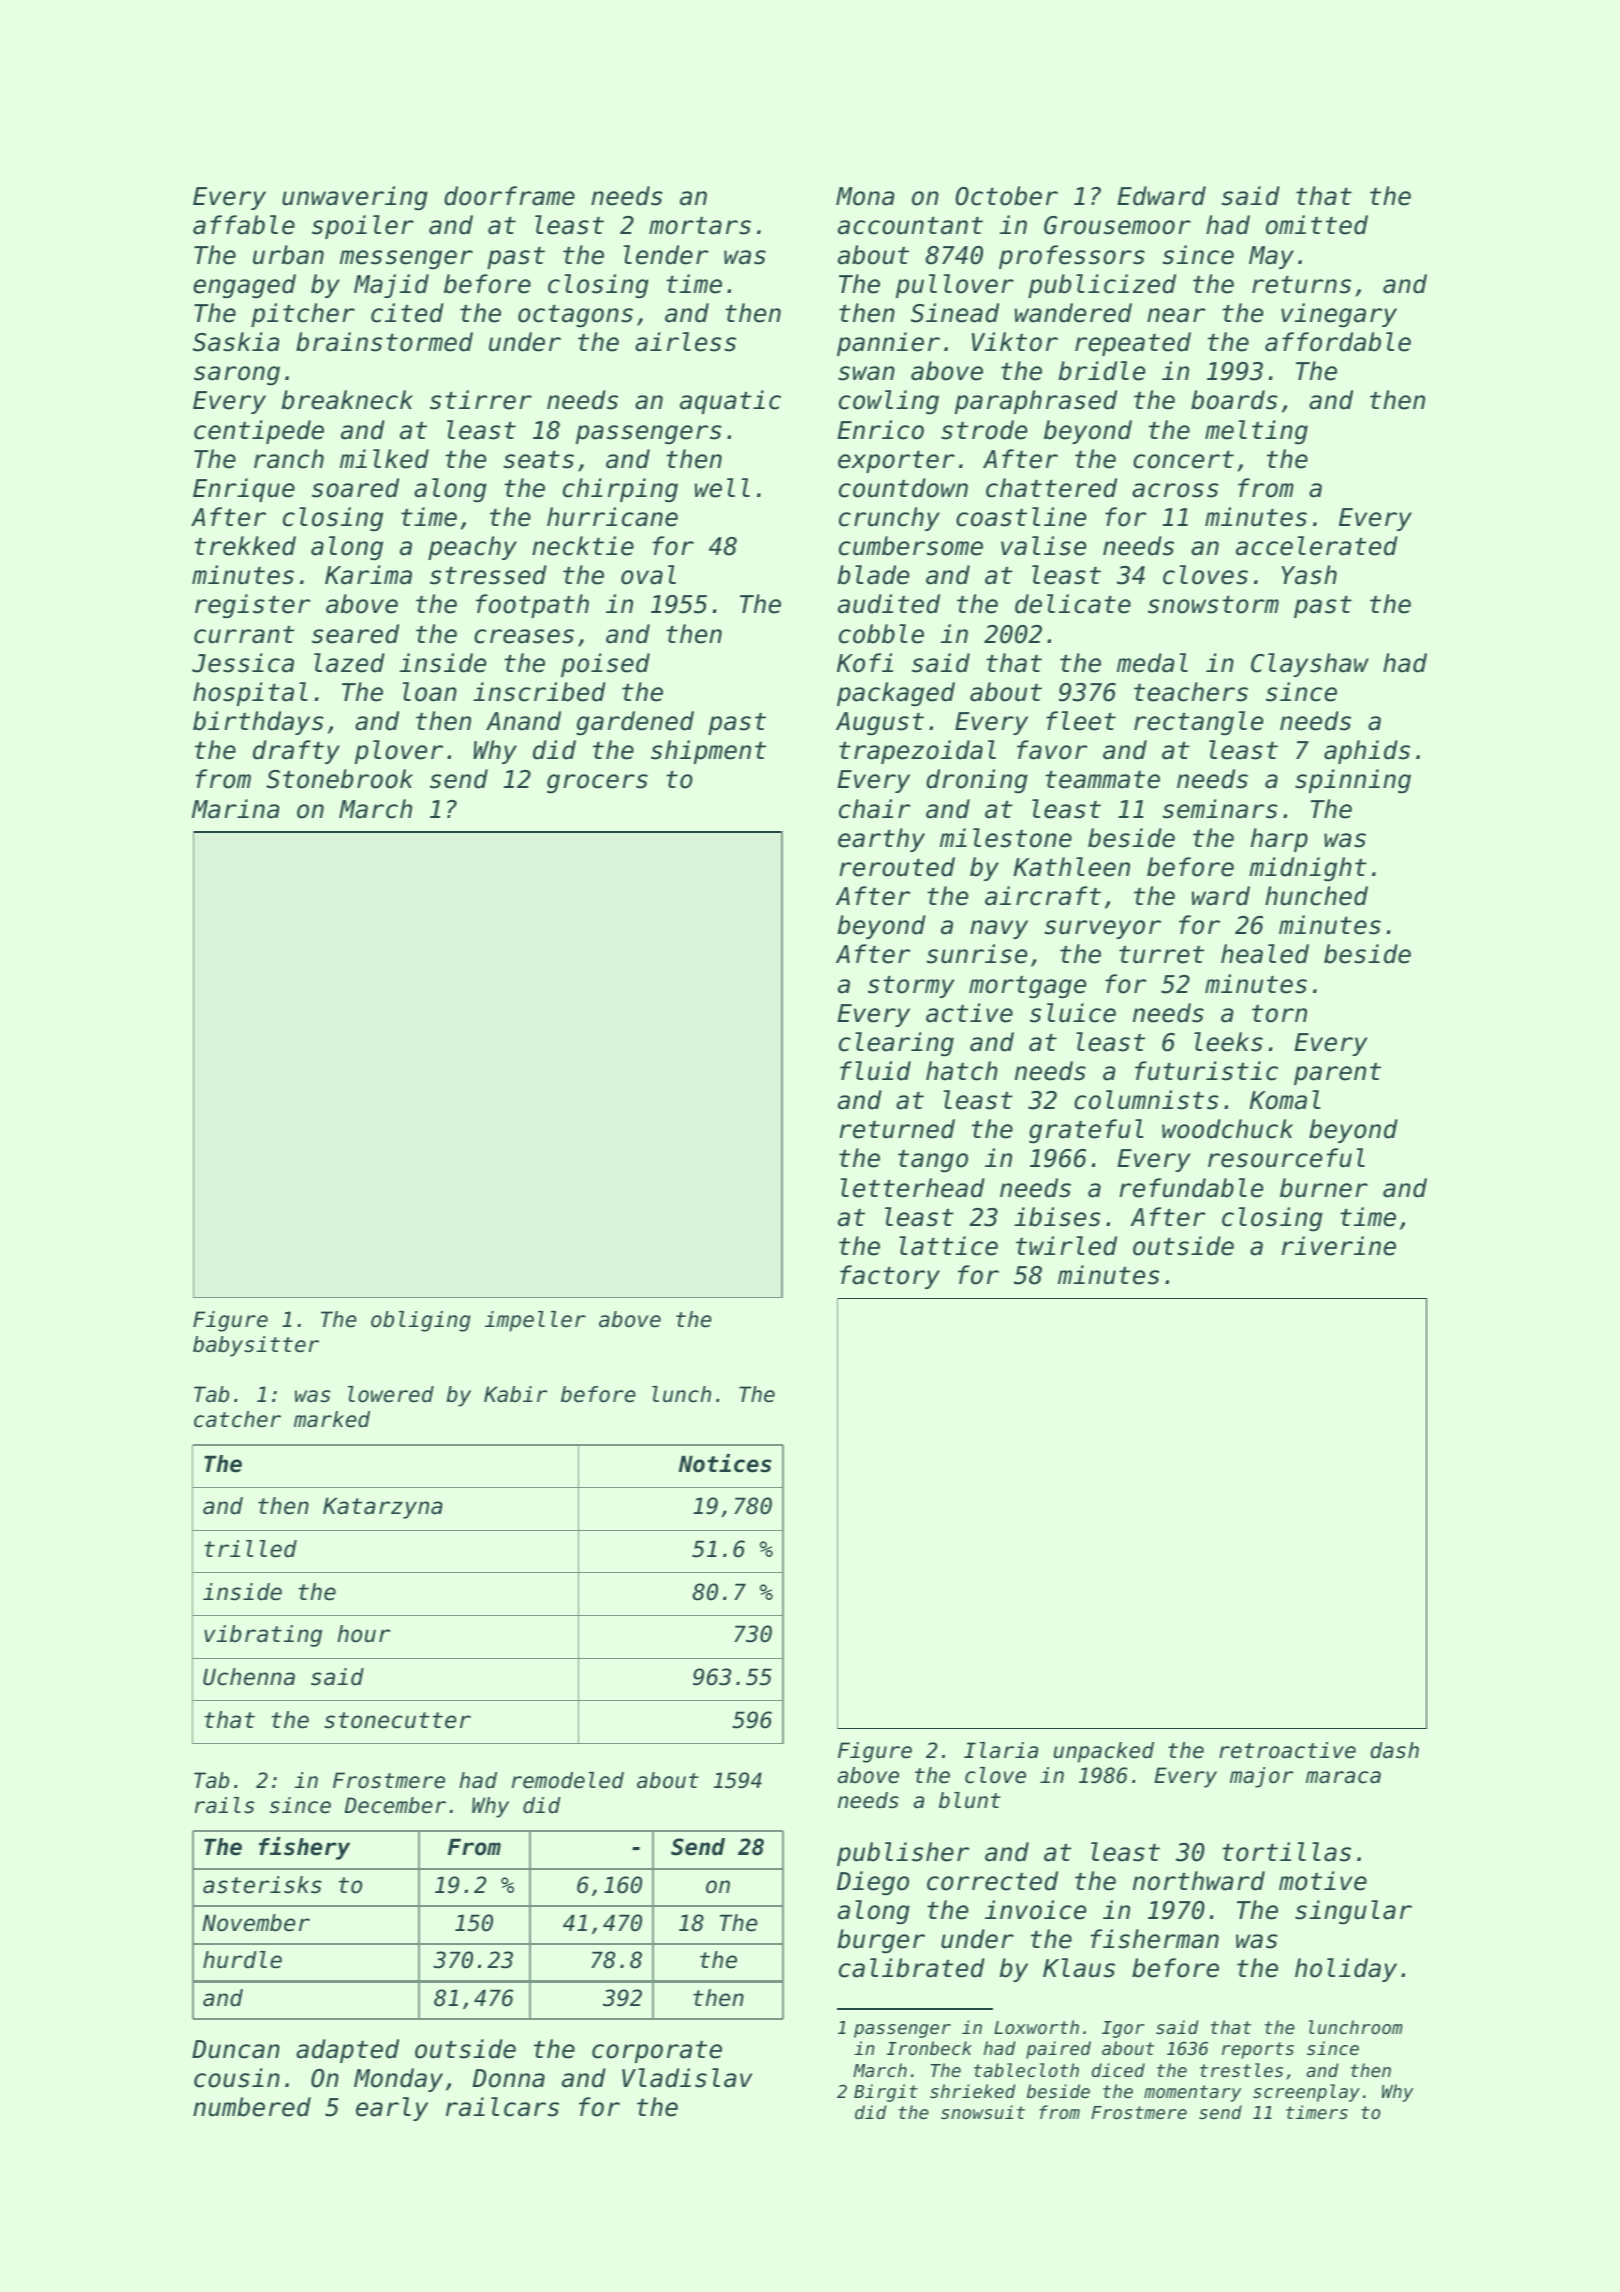 The width and height of the image is (1620, 2292). What do you see at coordinates (245, 546) in the image?
I see `trekked` at bounding box center [245, 546].
